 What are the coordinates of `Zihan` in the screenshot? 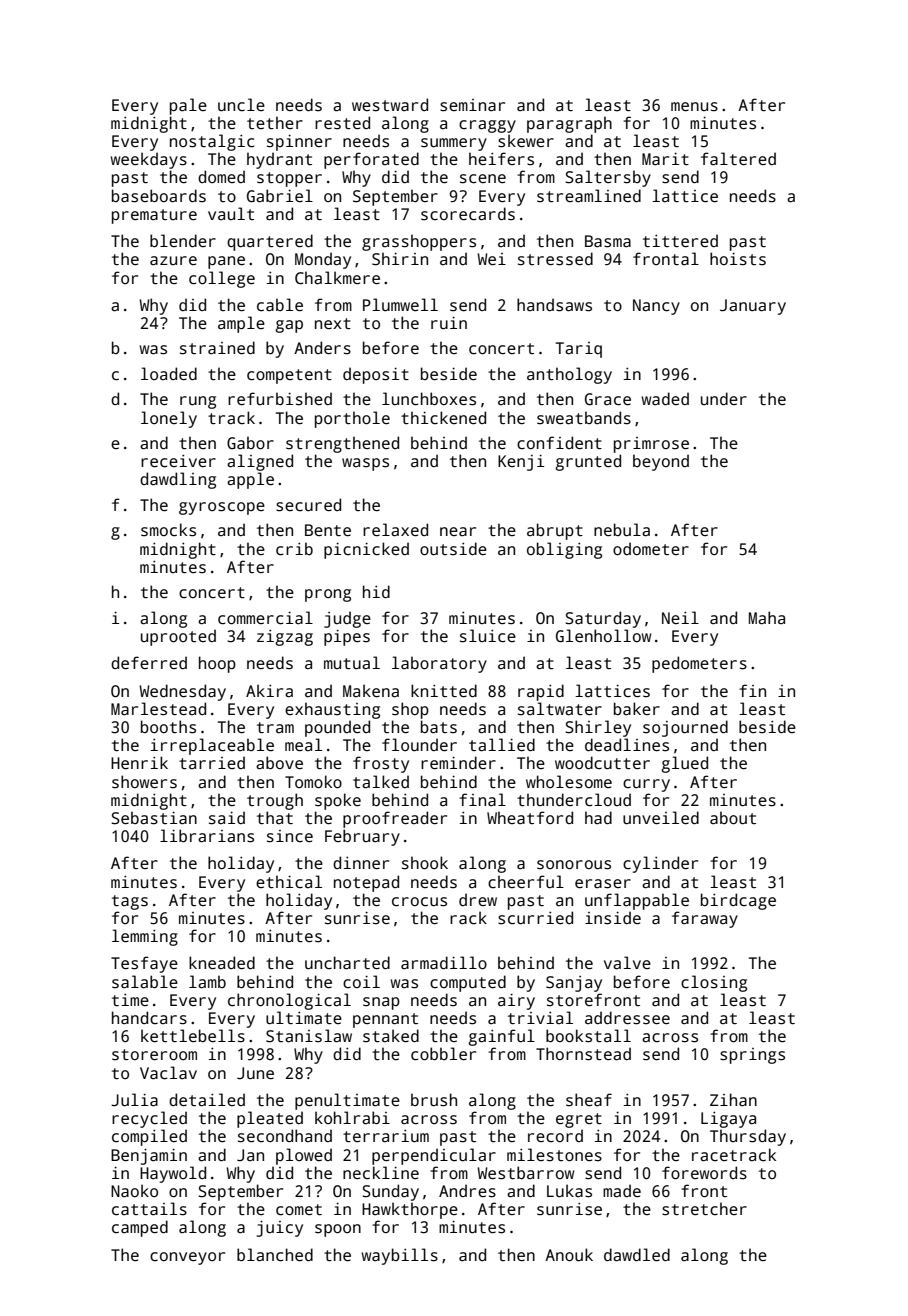 It's located at (733, 1100).
